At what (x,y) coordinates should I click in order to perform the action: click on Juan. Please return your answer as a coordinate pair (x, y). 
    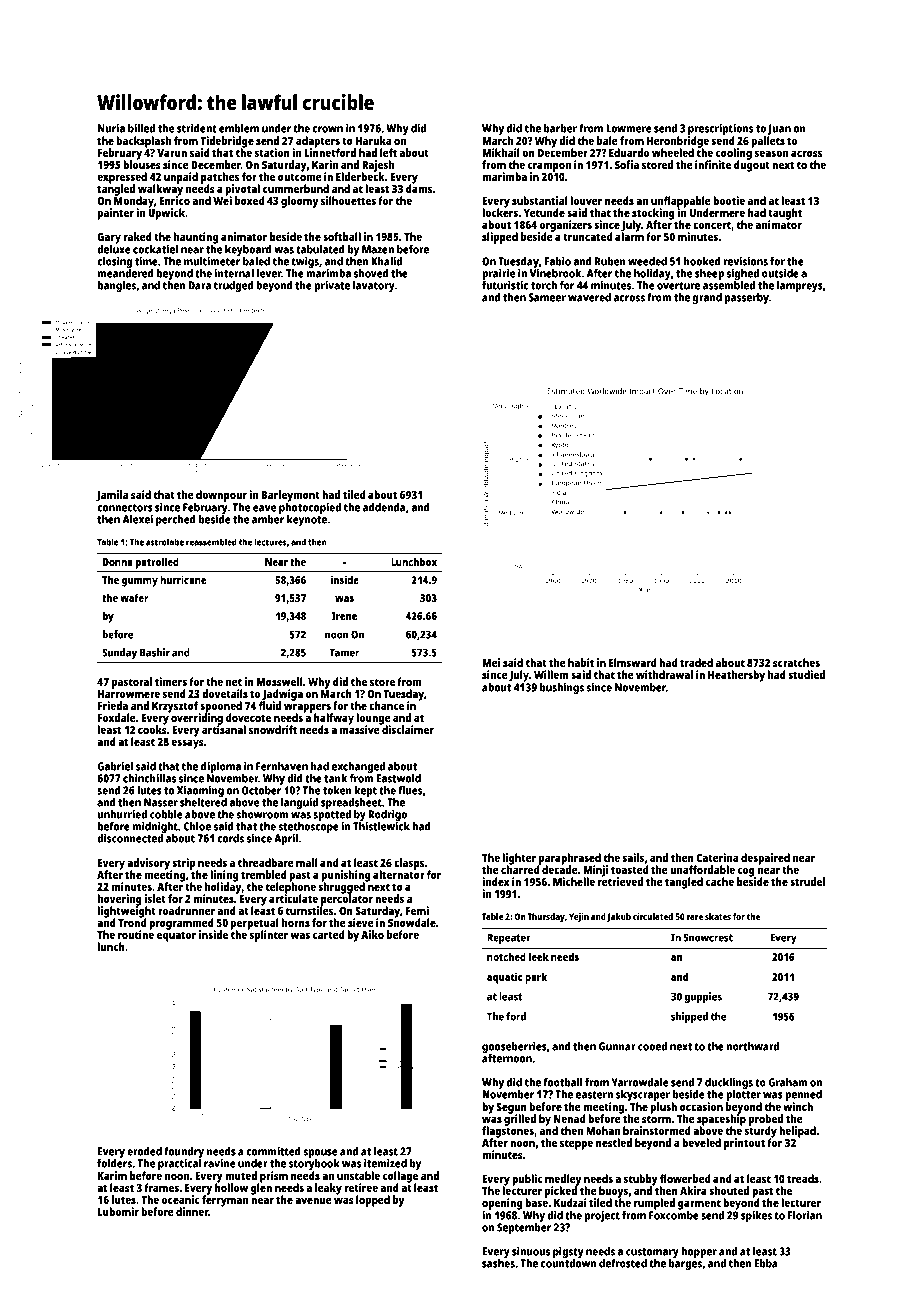
    Looking at the image, I should click on (779, 129).
